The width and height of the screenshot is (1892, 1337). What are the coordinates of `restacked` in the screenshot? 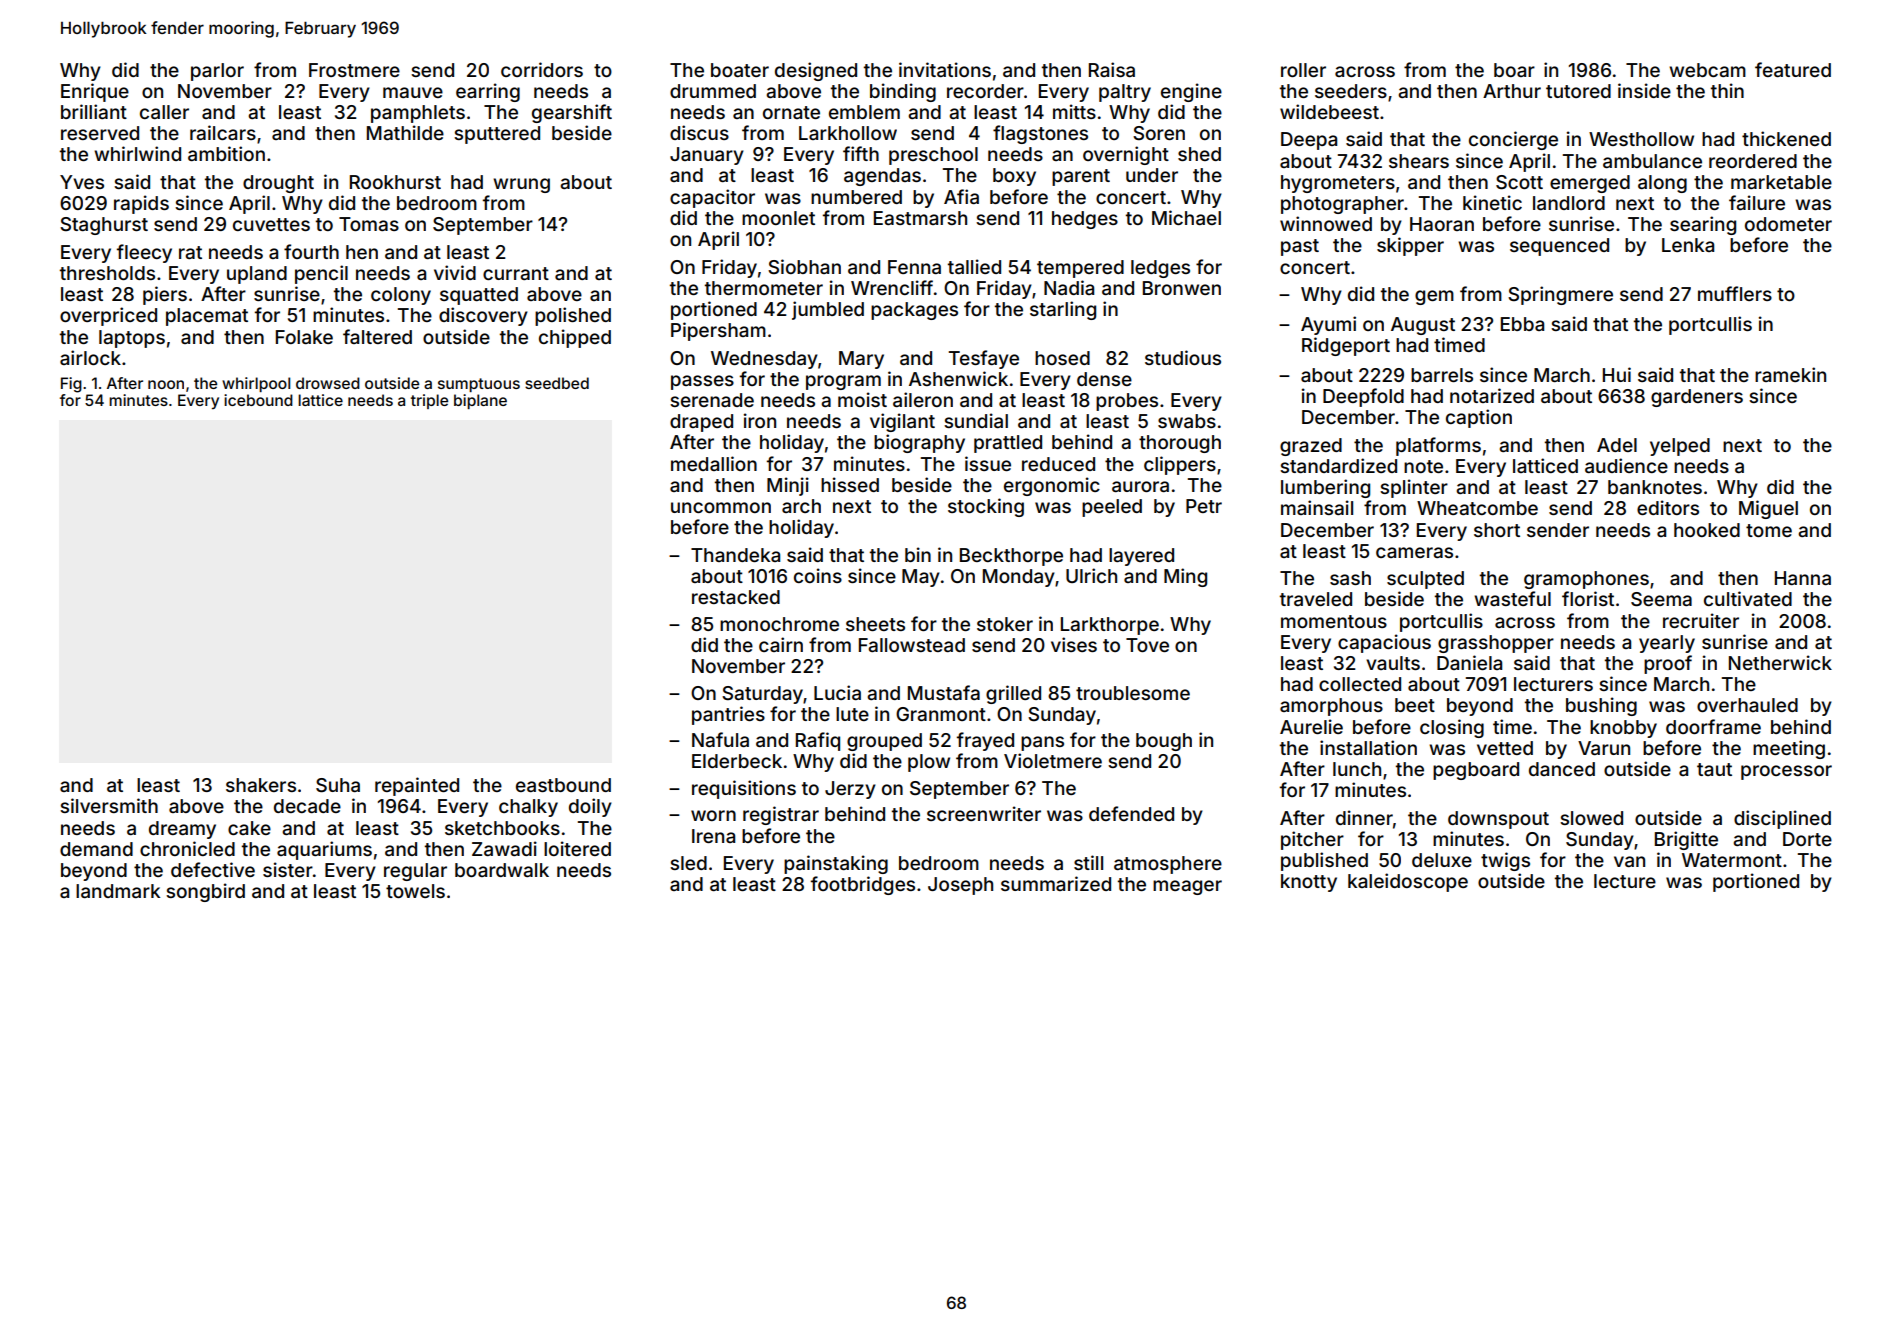 It's located at (736, 597).
